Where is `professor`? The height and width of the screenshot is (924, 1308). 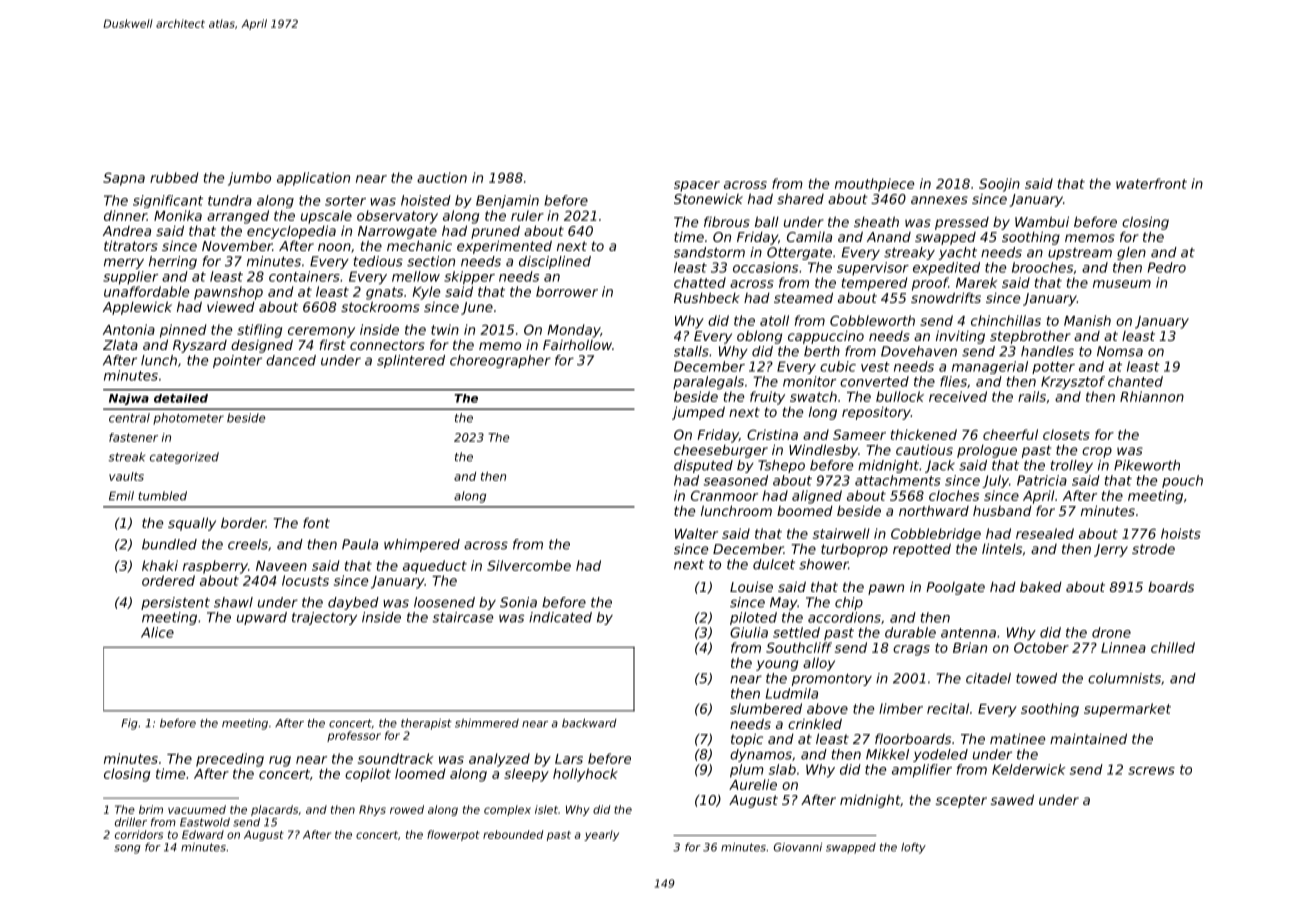
professor is located at coordinates (354, 736).
